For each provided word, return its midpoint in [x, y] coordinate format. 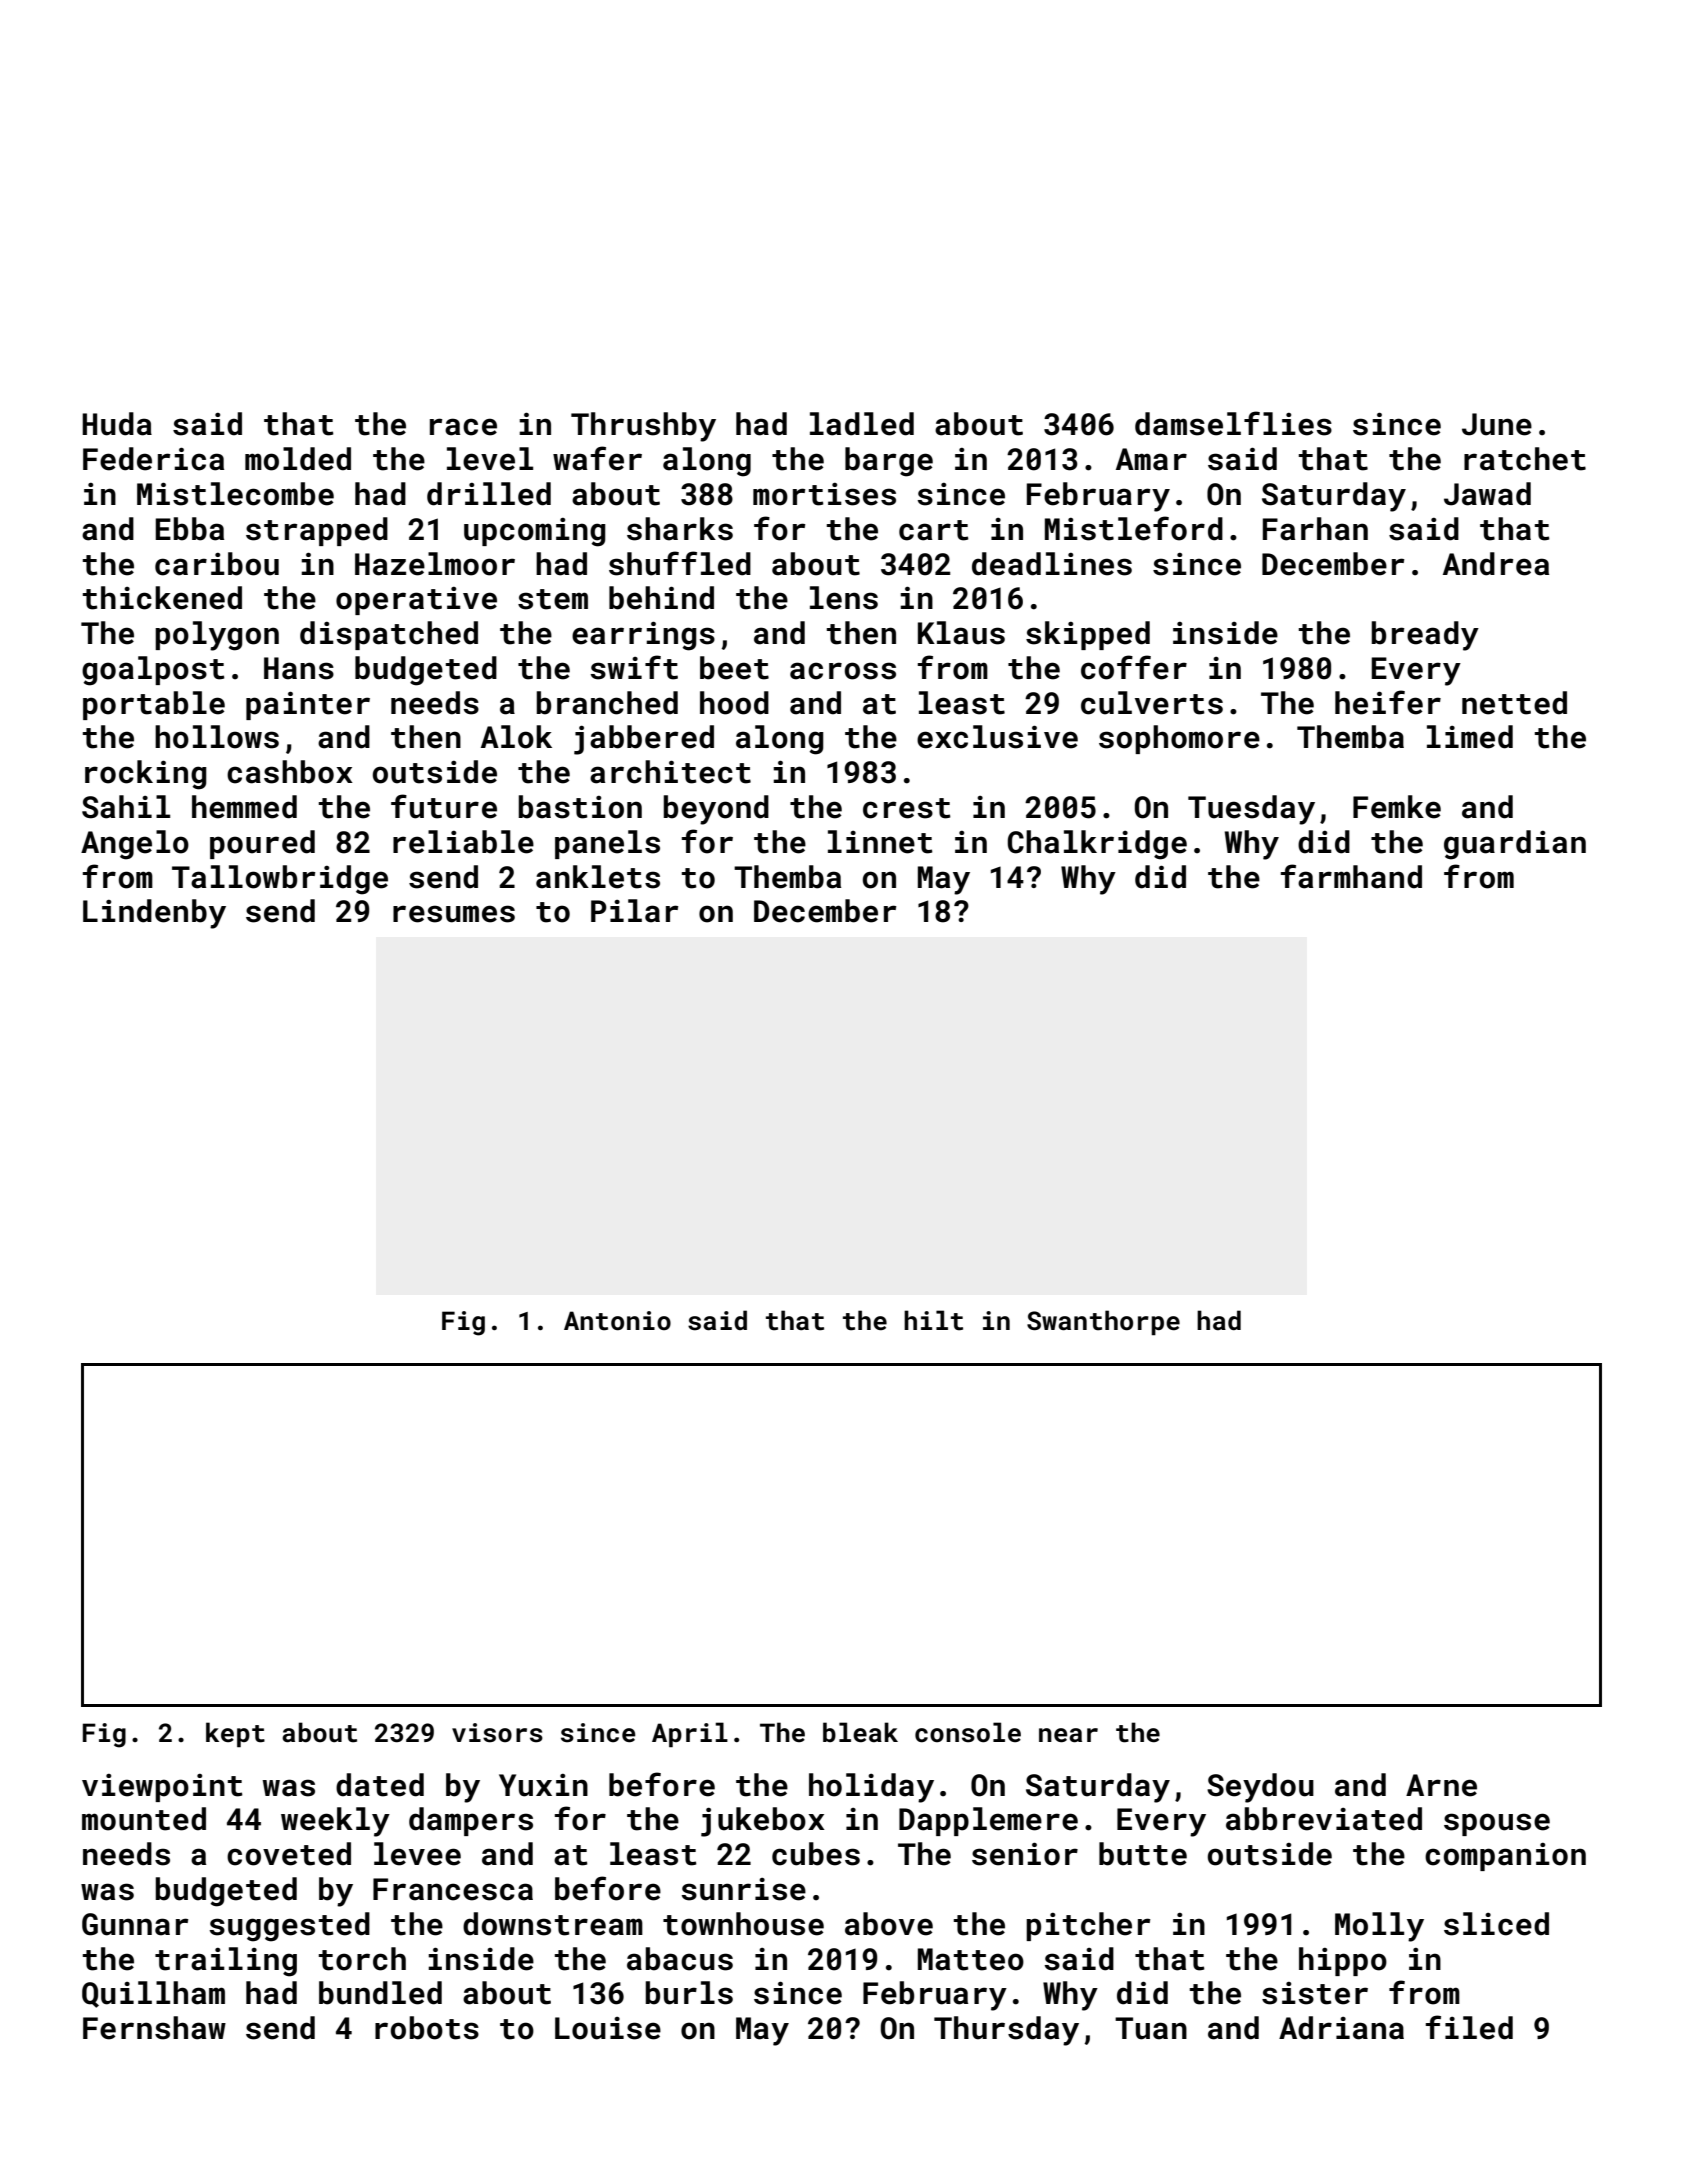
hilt [933, 1320]
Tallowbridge [280, 880]
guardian [1515, 845]
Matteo [971, 1959]
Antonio [617, 1321]
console [968, 1732]
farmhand [1351, 876]
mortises [824, 494]
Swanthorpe [1103, 1322]
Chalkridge [1097, 845]
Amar [1151, 459]
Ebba [189, 529]
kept [235, 1734]
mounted [144, 1819]
